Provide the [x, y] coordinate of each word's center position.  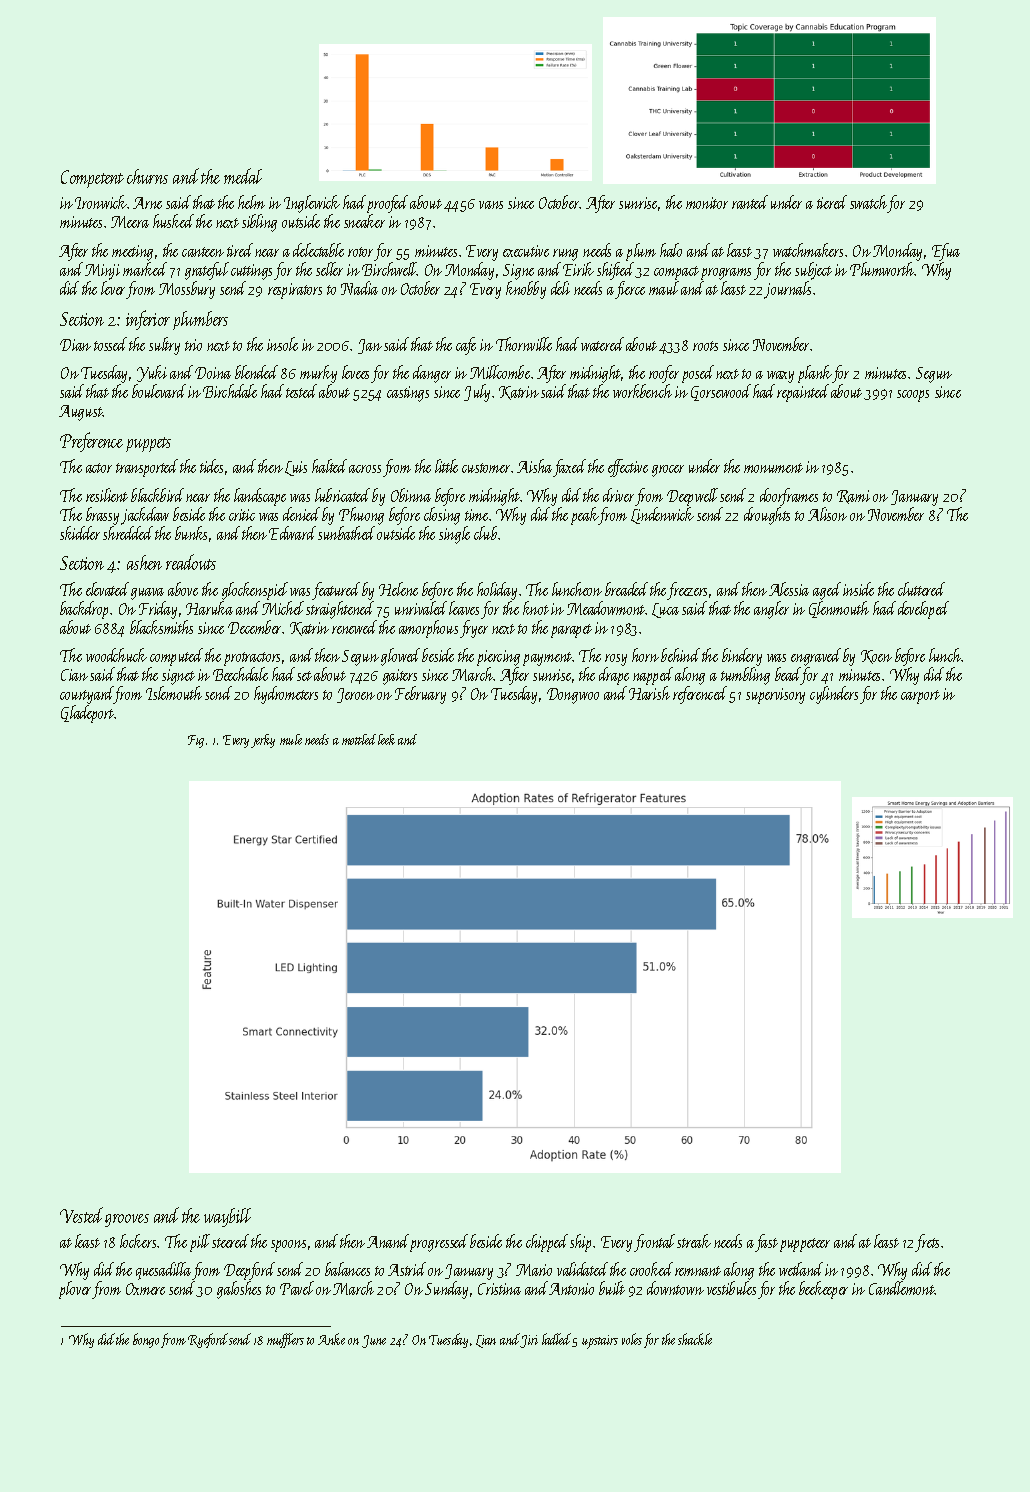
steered [230, 1241]
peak [585, 516]
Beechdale [240, 674]
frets [927, 1243]
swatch [869, 204]
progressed [439, 1243]
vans [491, 205]
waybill [227, 1217]
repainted [802, 393]
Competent [92, 179]
